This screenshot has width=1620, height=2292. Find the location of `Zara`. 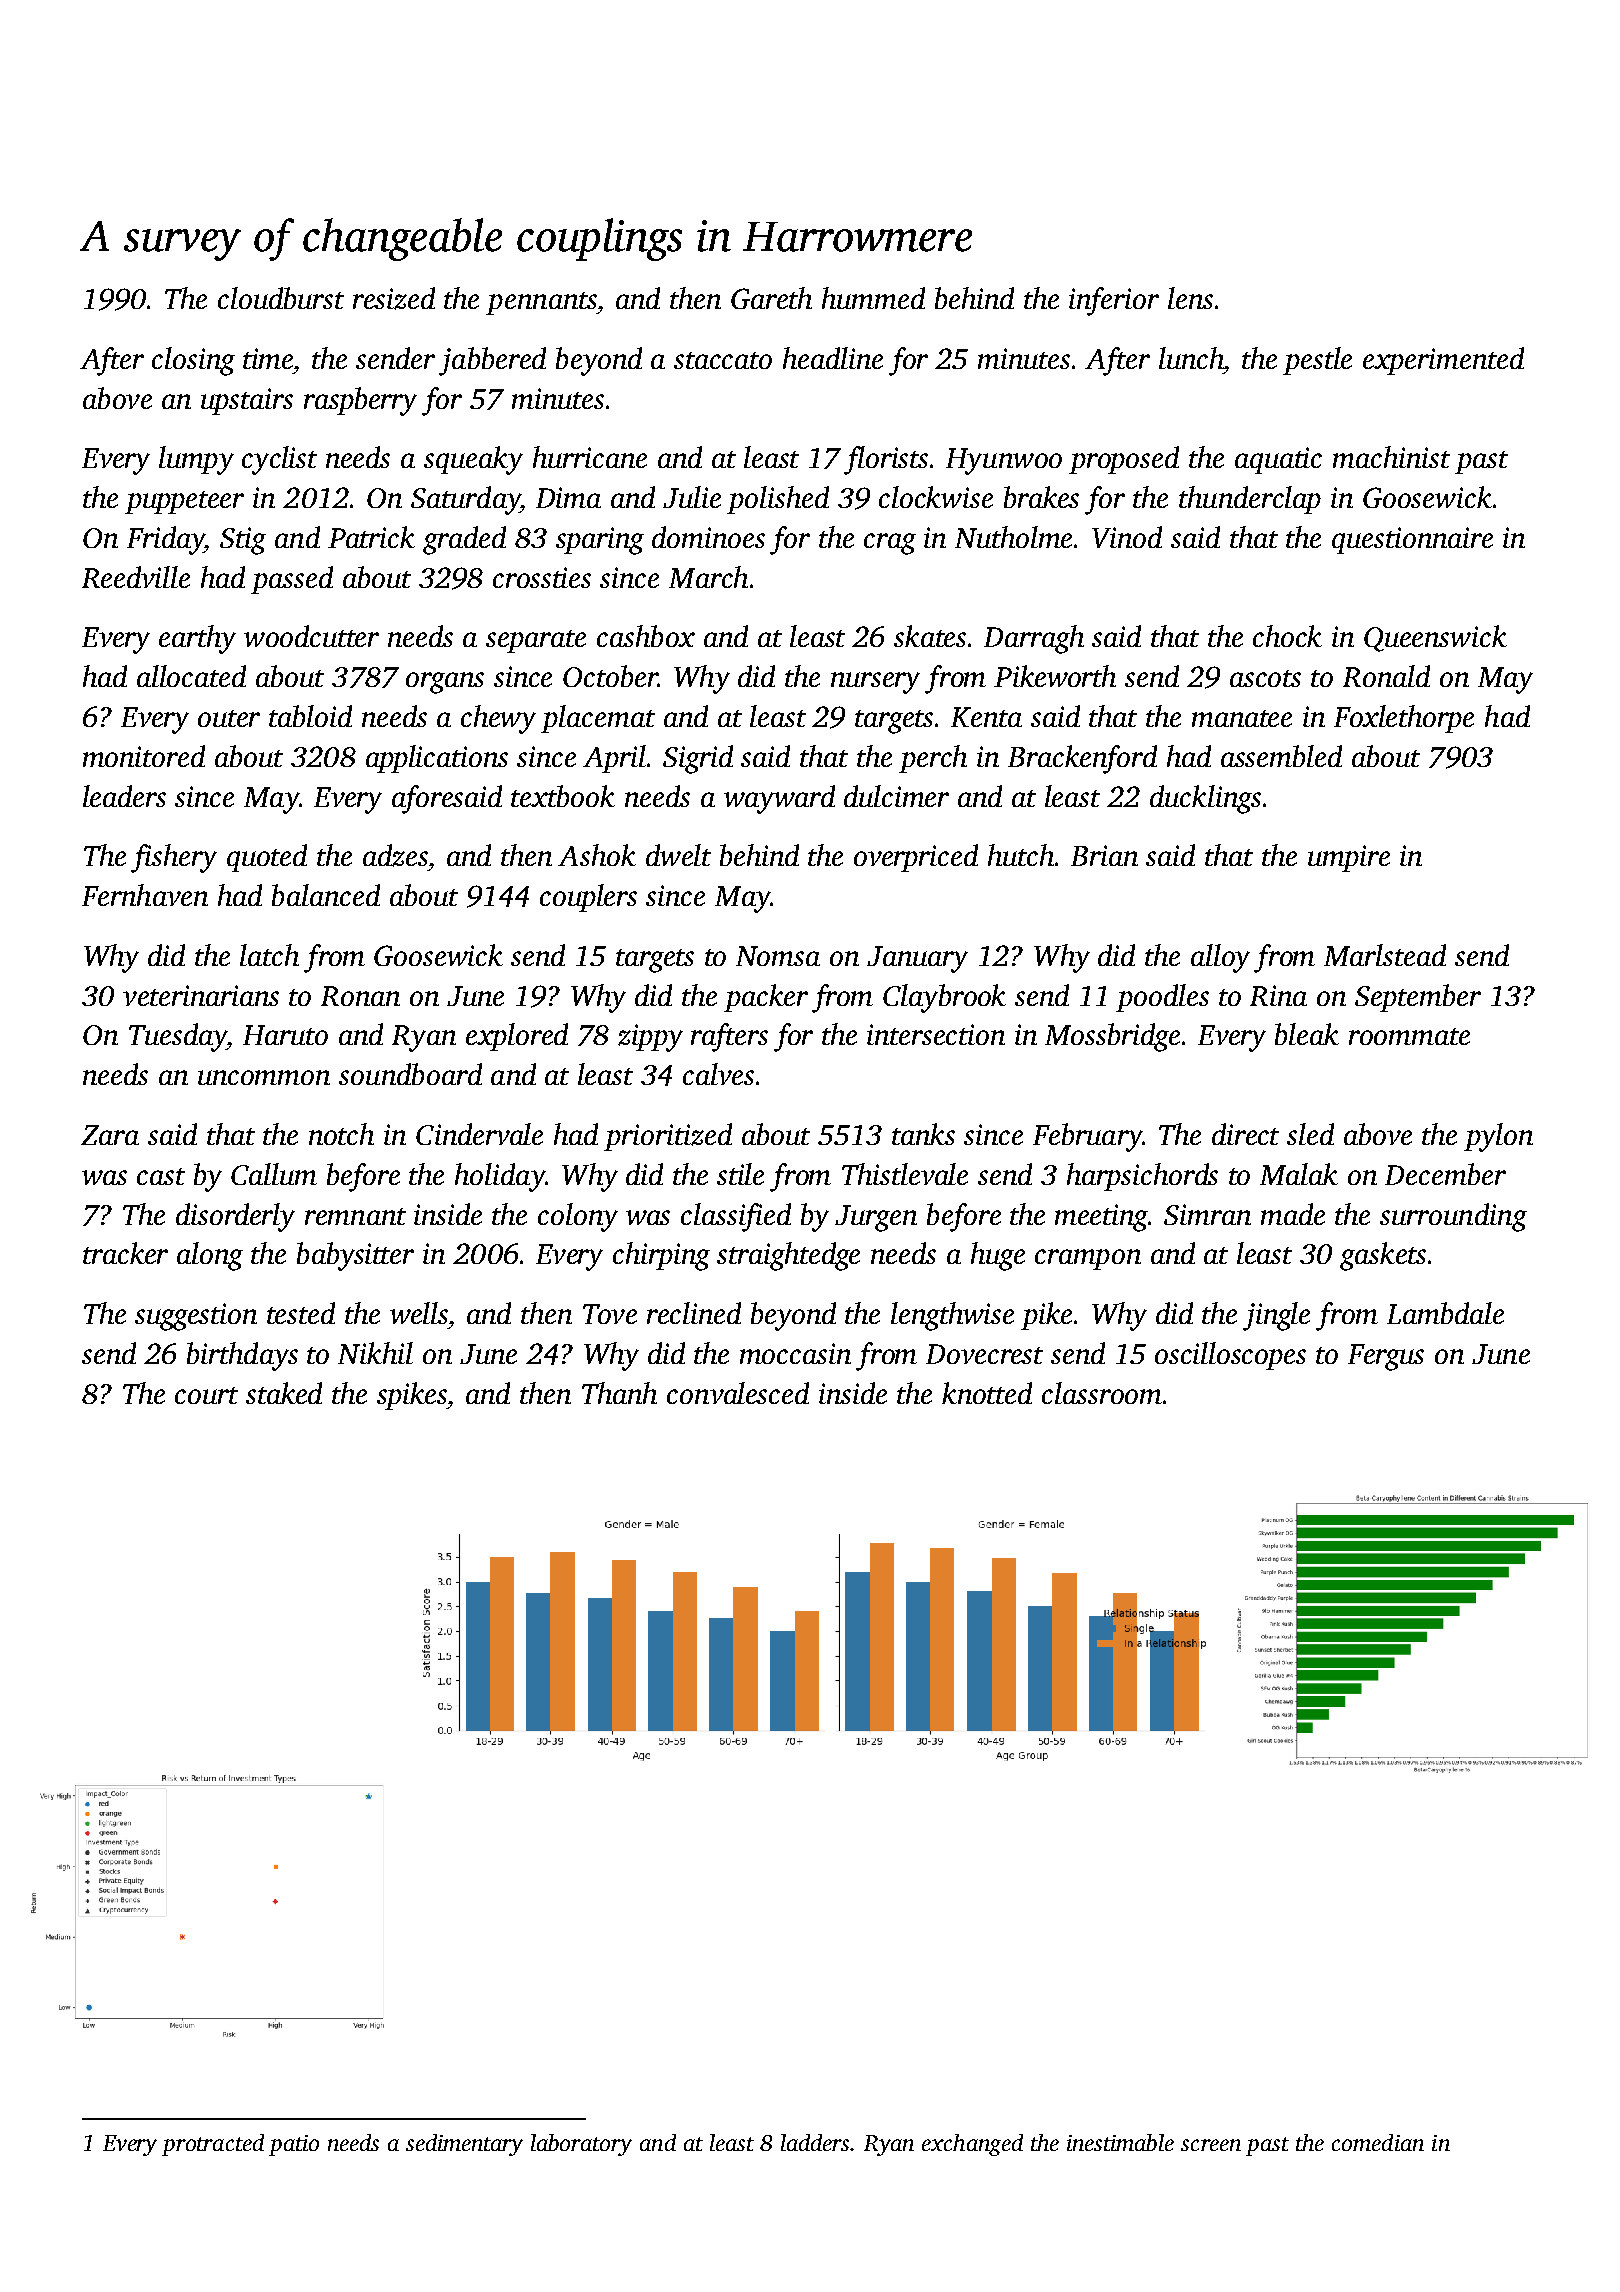

Zara is located at coordinates (110, 1135).
